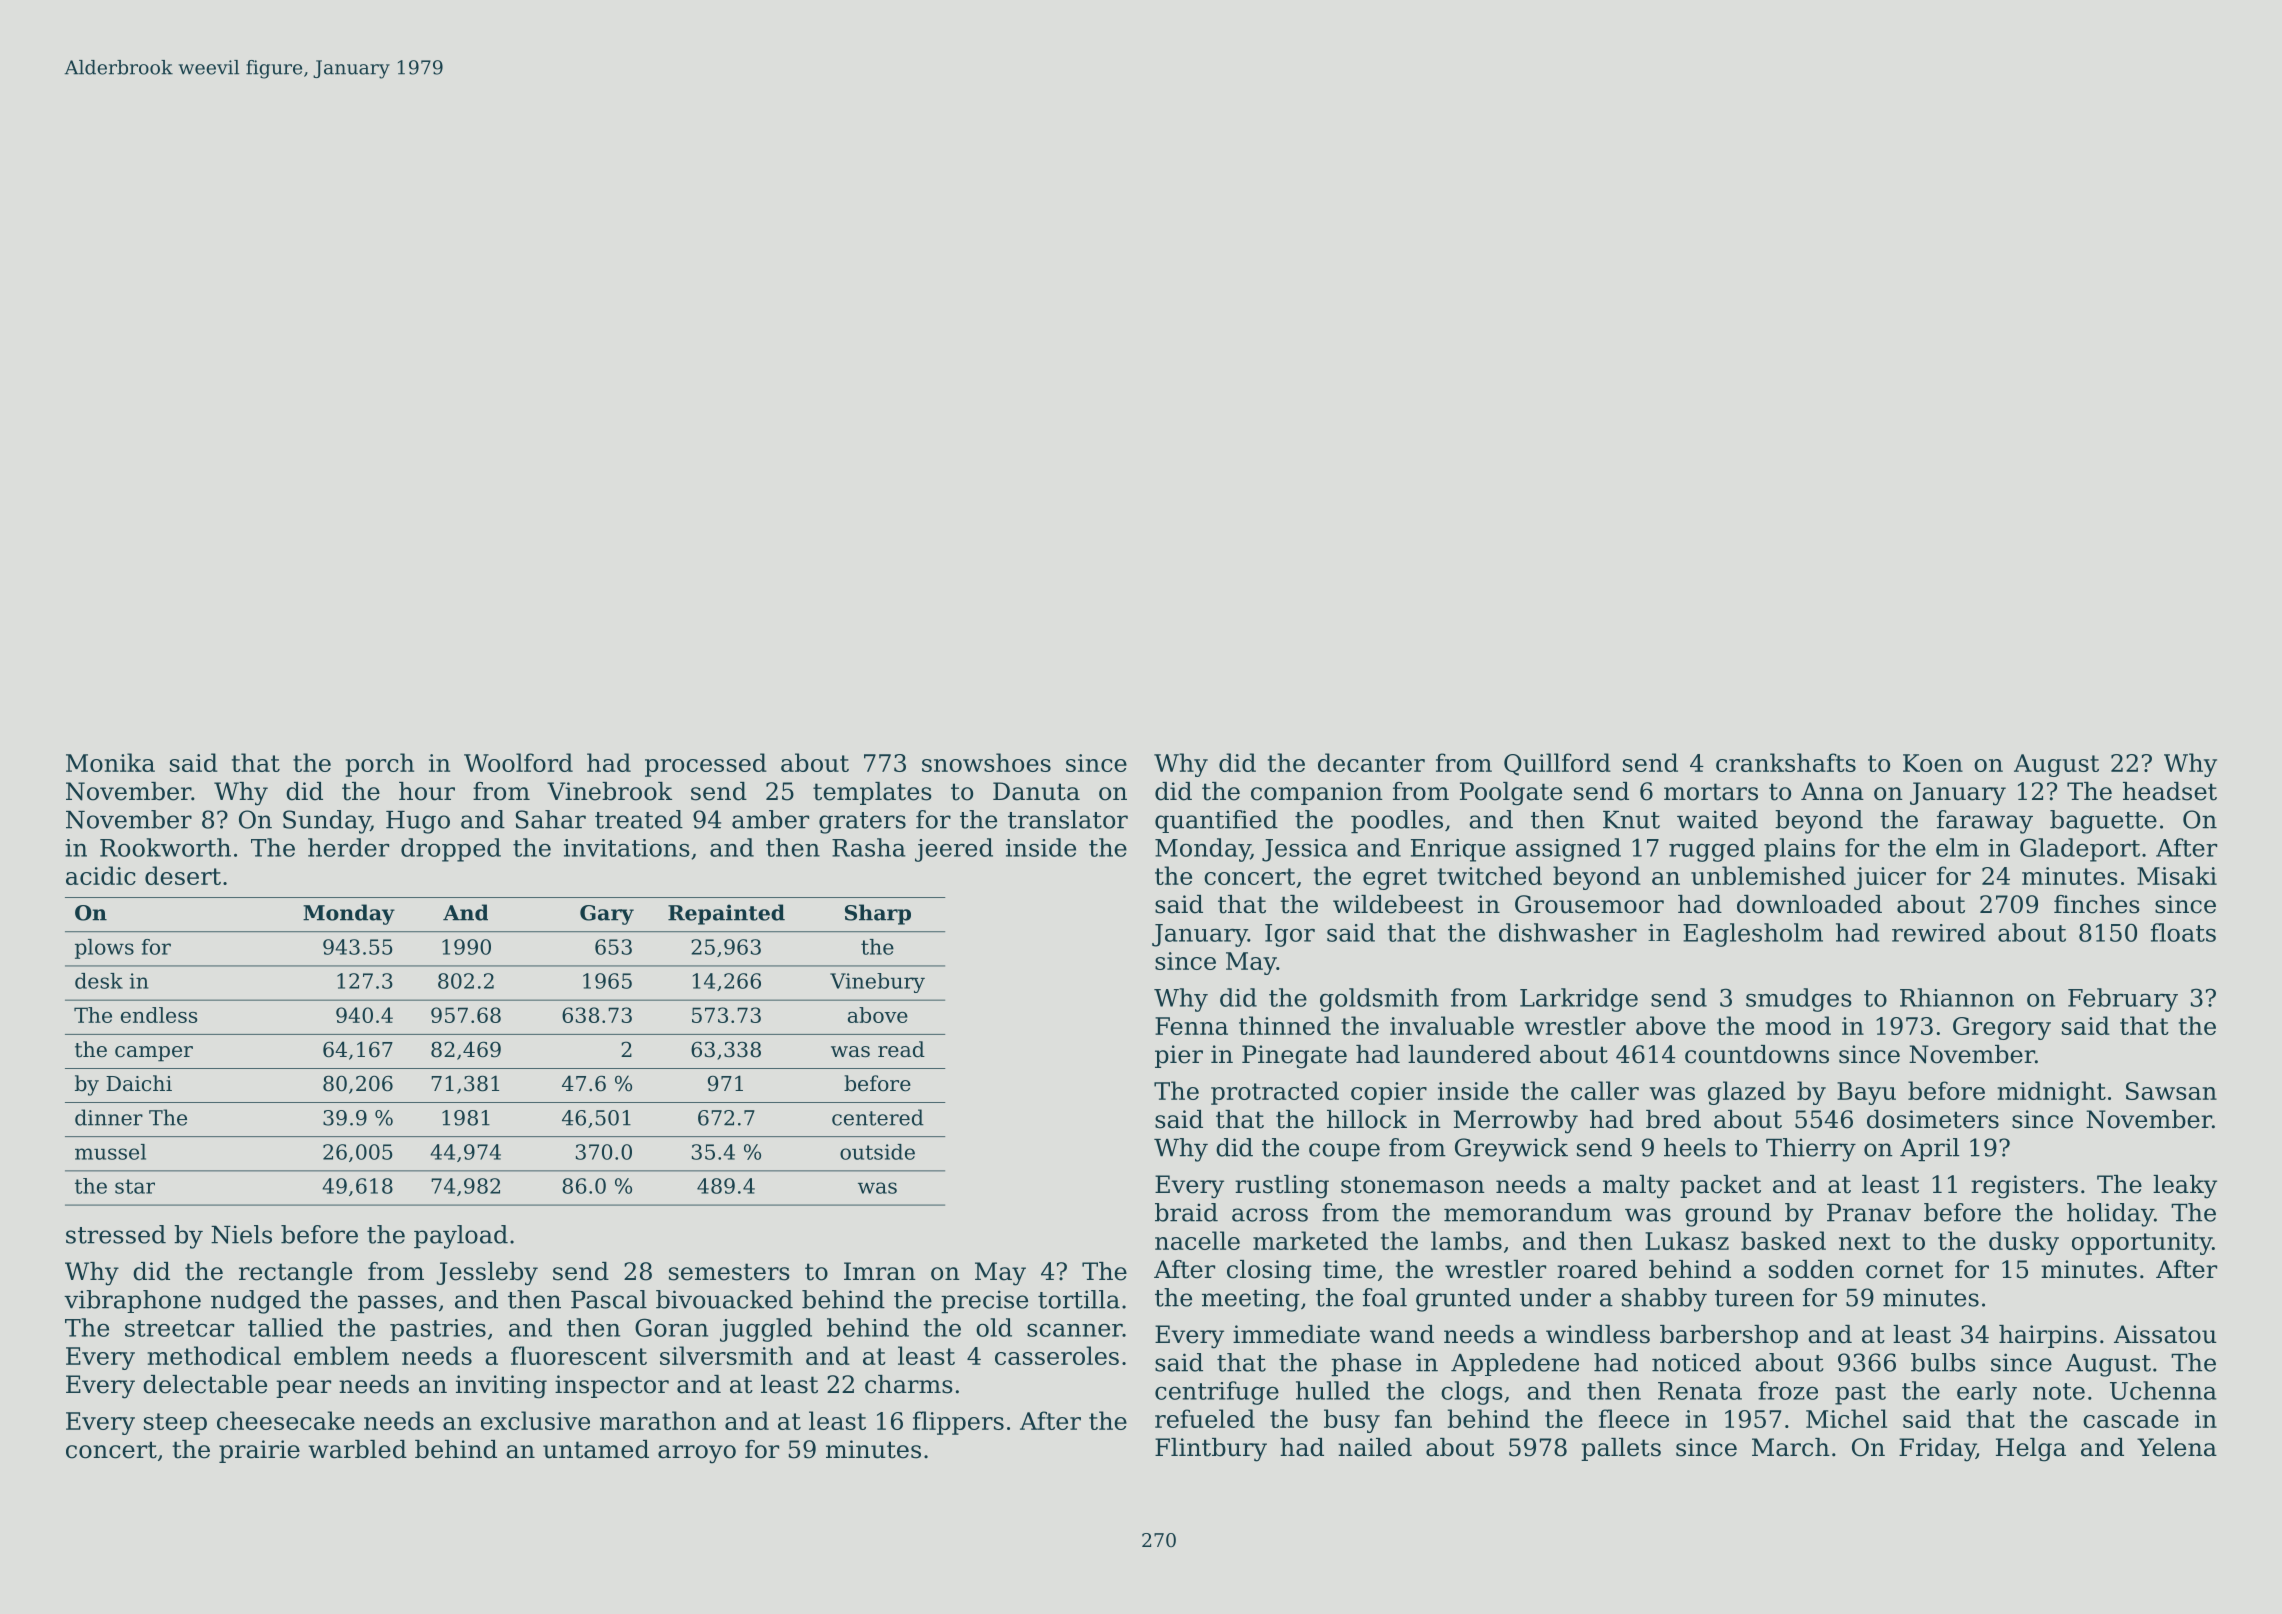 This screenshot has height=1614, width=2282. I want to click on Sharp, so click(878, 914).
